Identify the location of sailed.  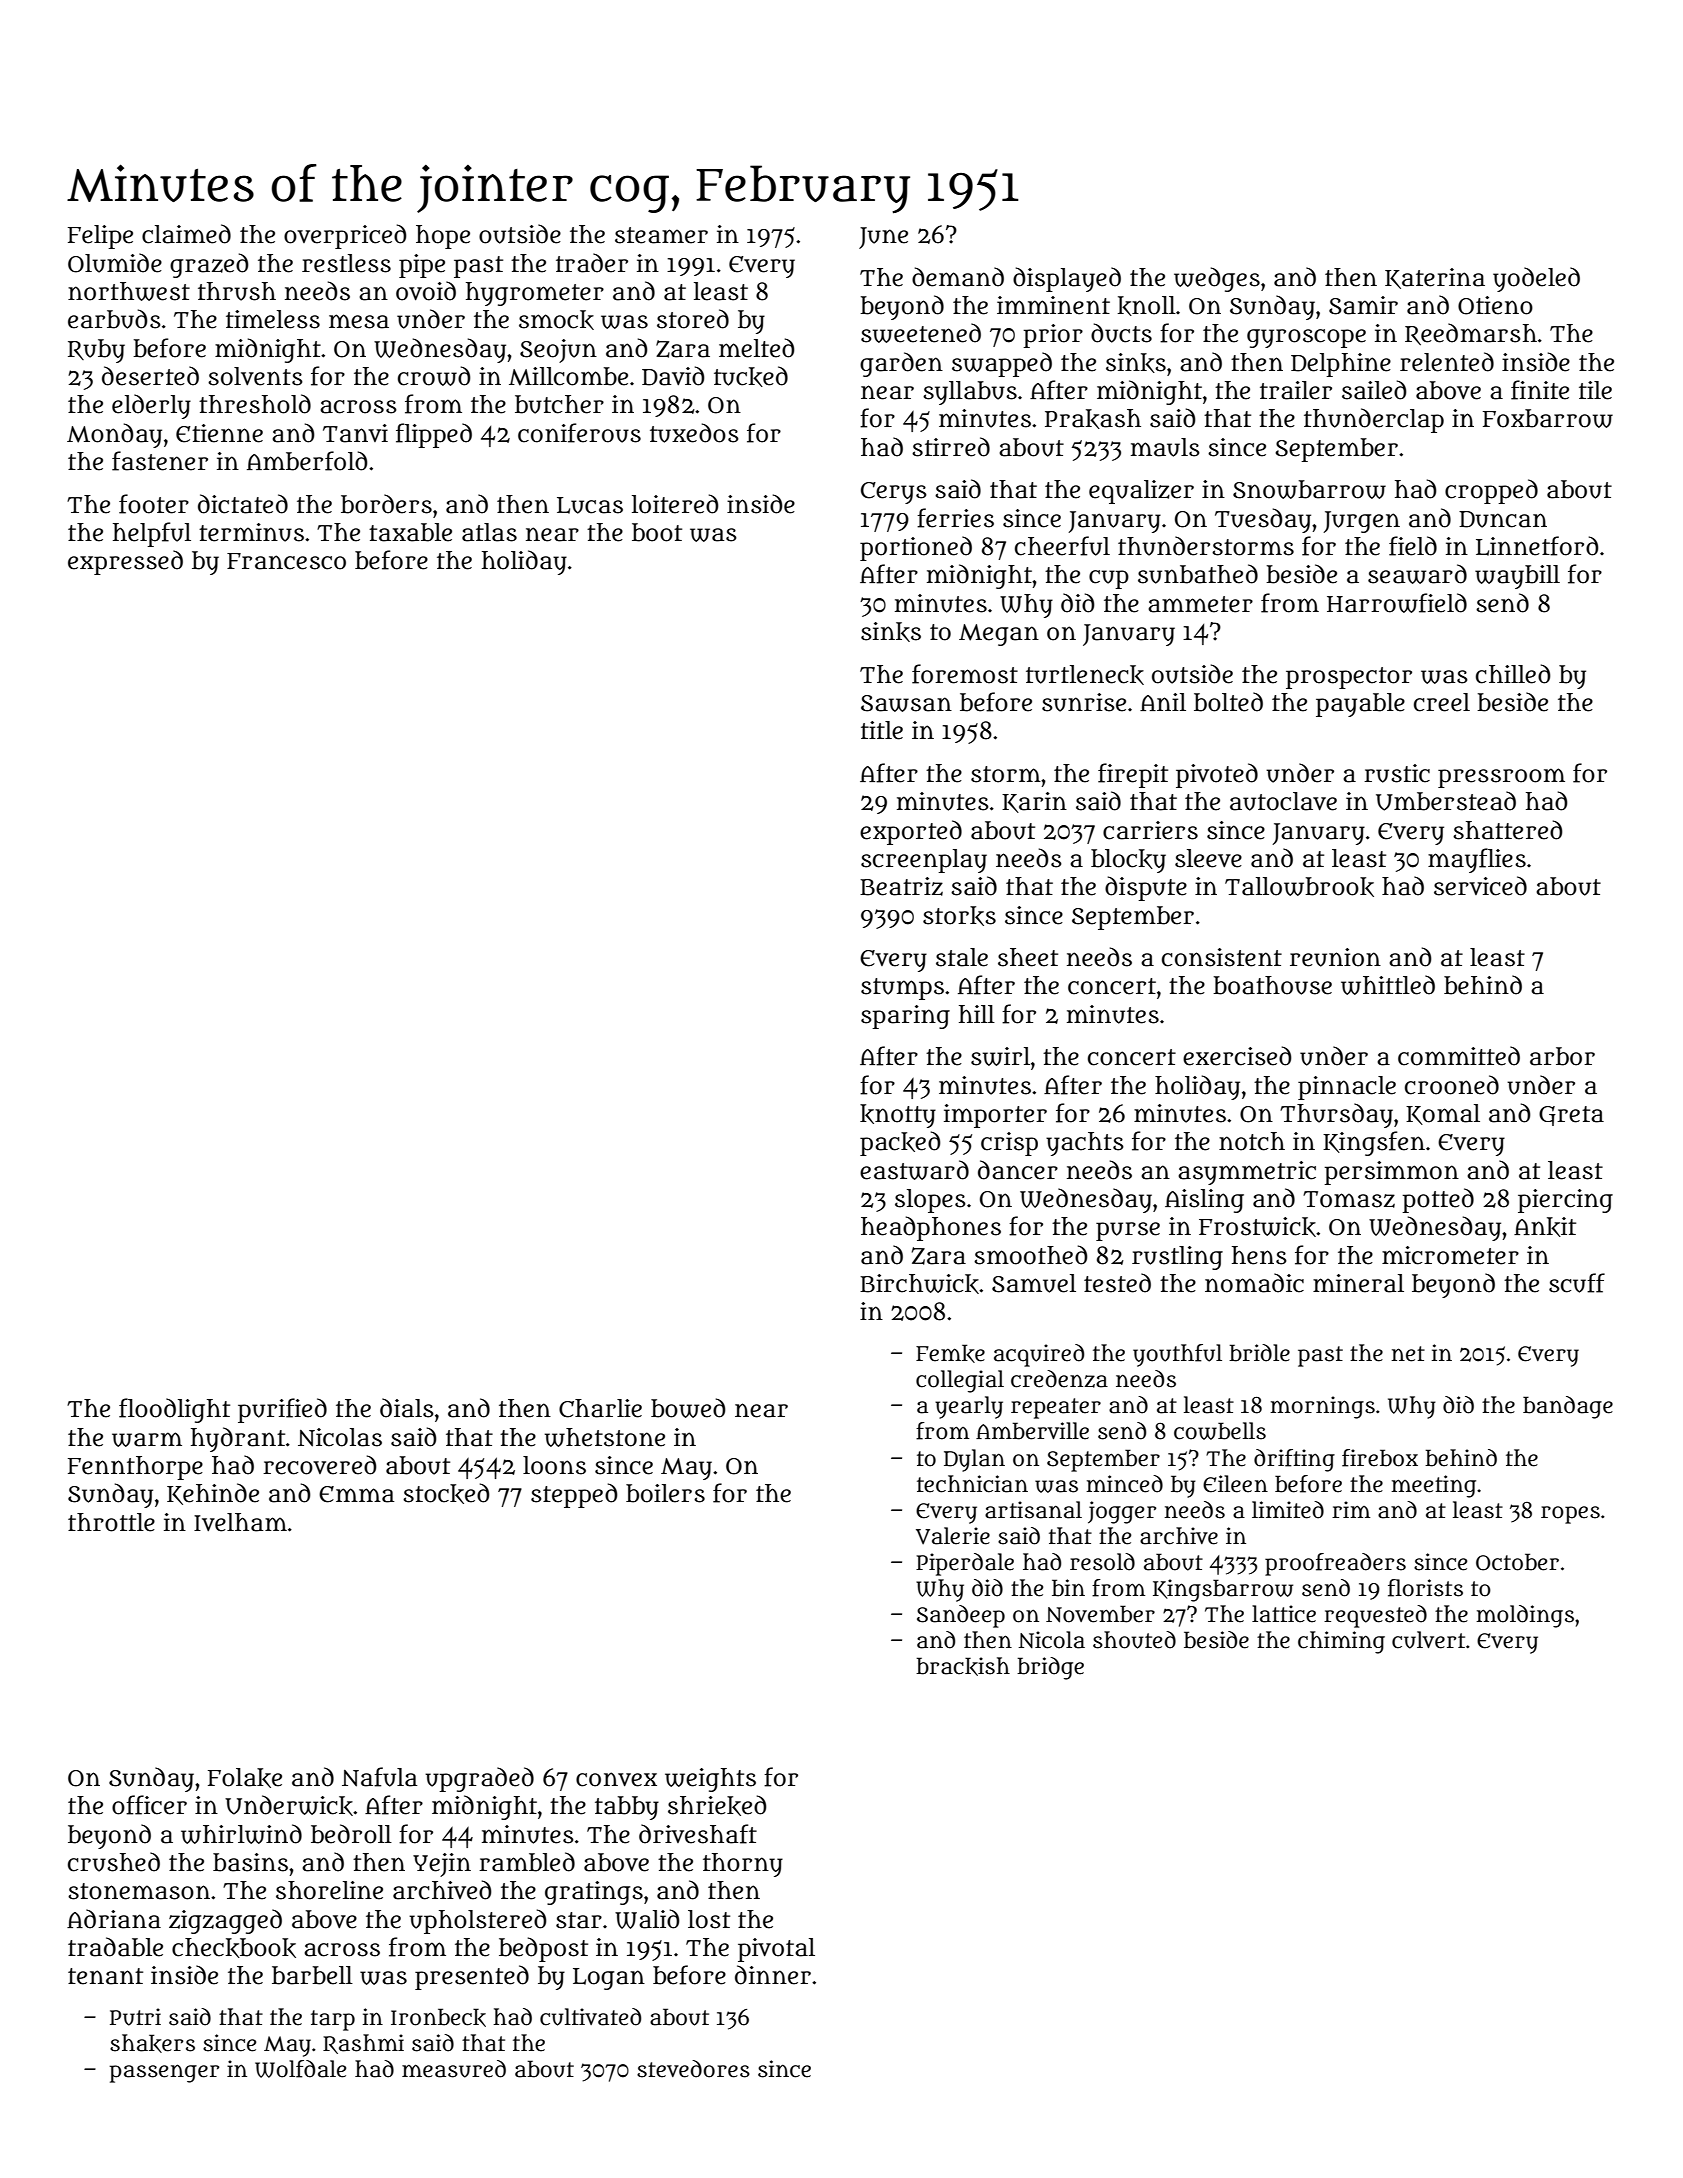
(1374, 390).
